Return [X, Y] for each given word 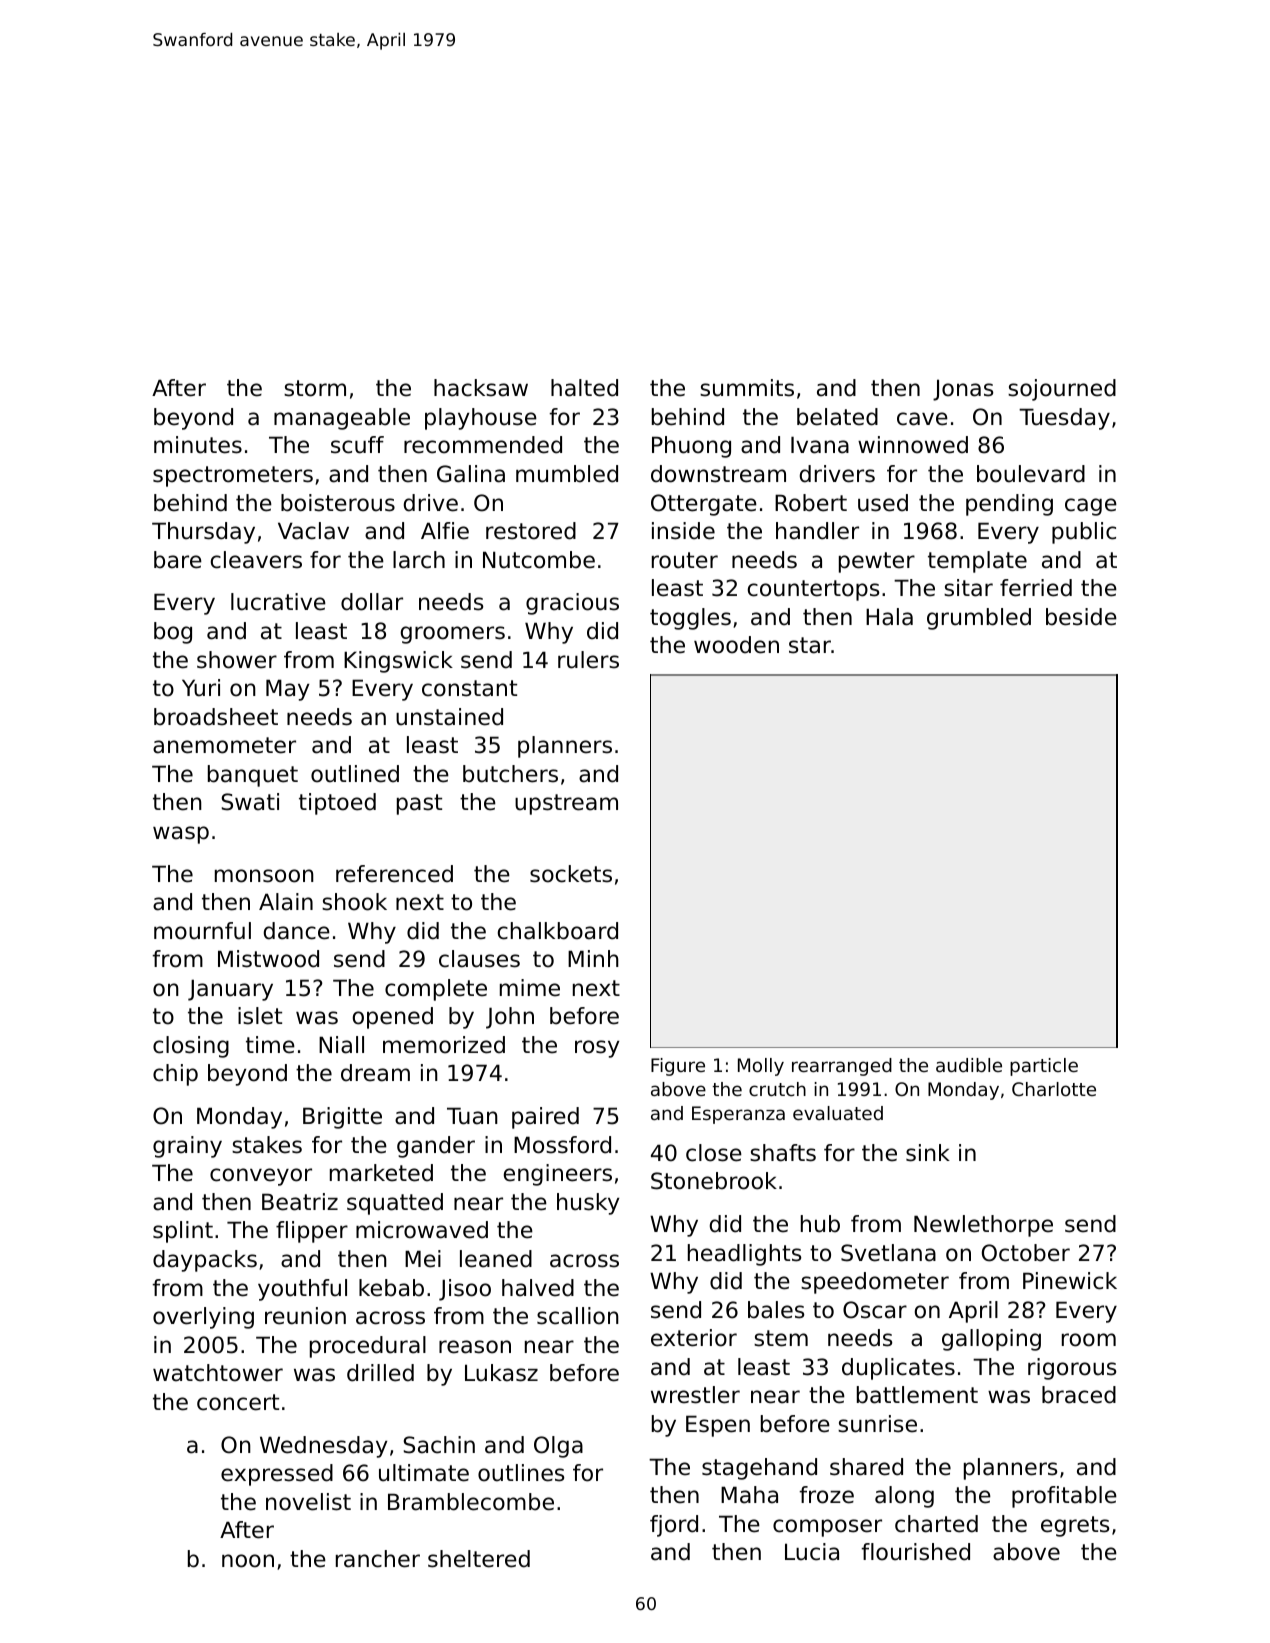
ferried [1036, 588]
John [510, 1018]
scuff [357, 445]
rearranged [842, 1067]
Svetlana [888, 1253]
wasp [181, 835]
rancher [378, 1559]
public [1084, 533]
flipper [312, 1232]
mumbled [567, 474]
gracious [572, 604]
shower [237, 660]
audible [969, 1065]
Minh [593, 958]
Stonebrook [714, 1181]
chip [175, 1075]
